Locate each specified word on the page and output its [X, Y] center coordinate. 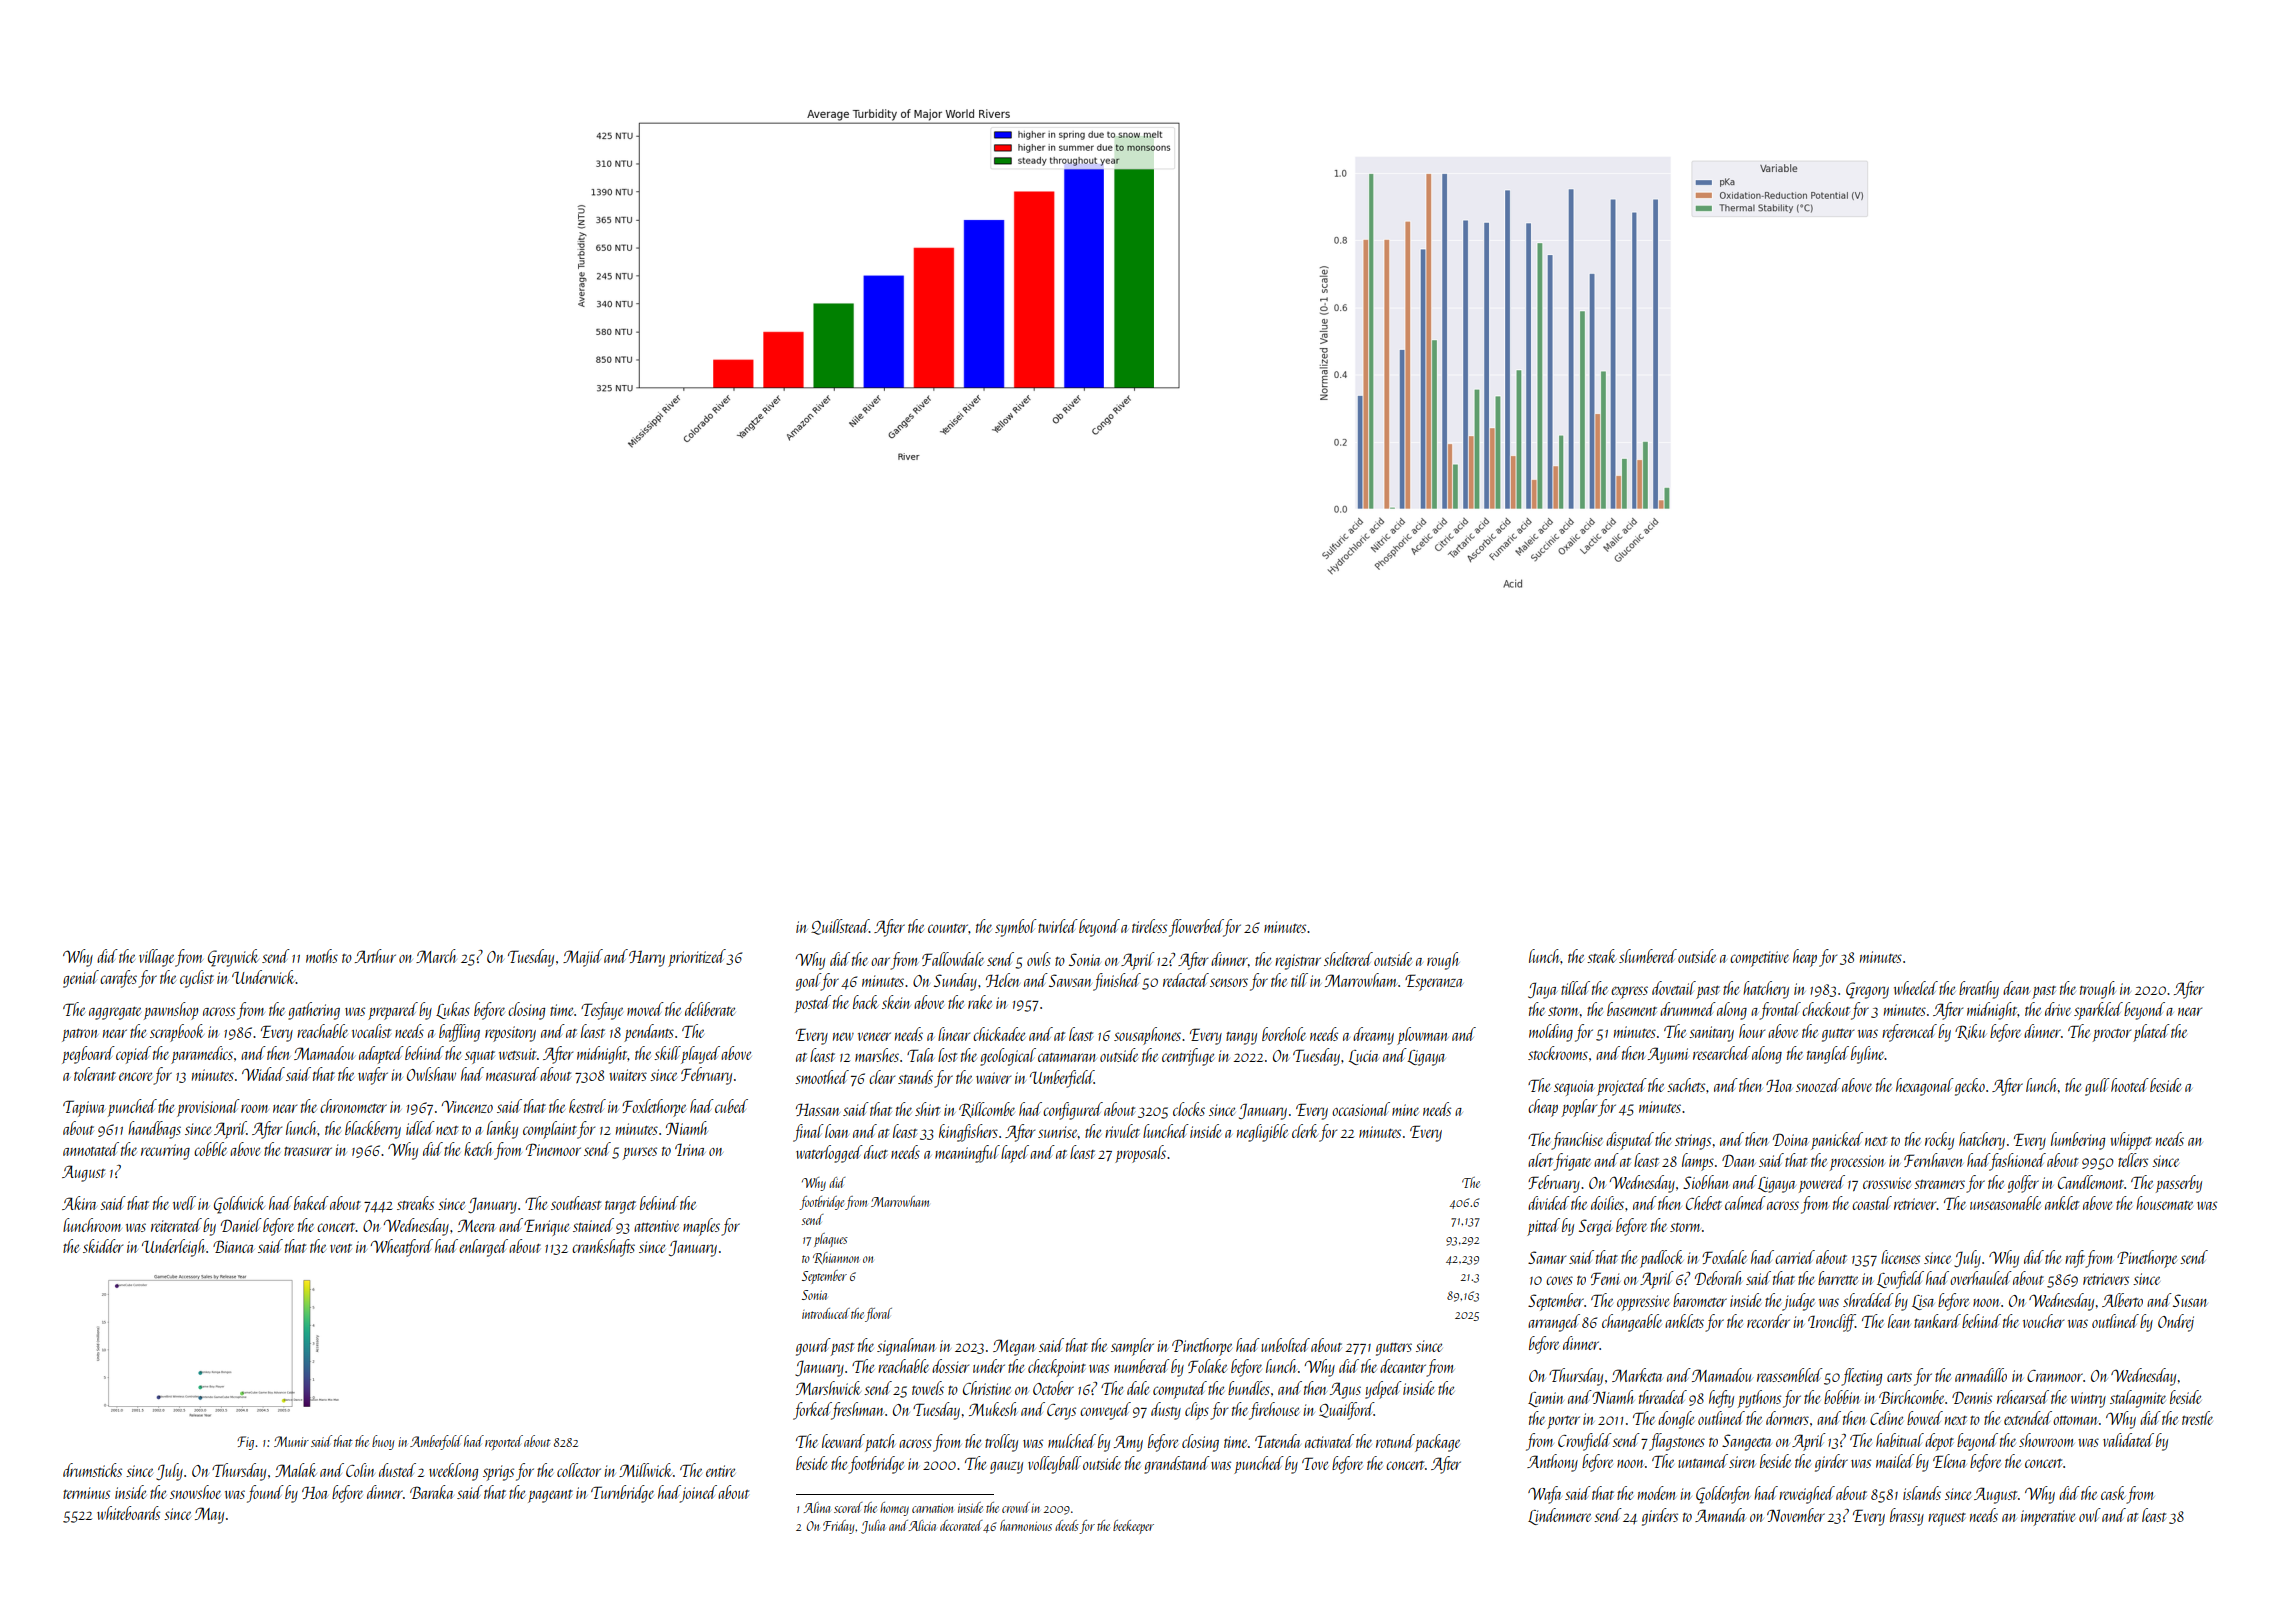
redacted [1186, 980]
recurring [165, 1152]
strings [1693, 1142]
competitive [1759, 959]
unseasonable [2005, 1203]
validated [2128, 1440]
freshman [858, 1411]
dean [2016, 988]
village [156, 958]
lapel [1015, 1154]
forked [812, 1411]
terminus [86, 1493]
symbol [1016, 928]
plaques [831, 1240]
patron [80, 1035]
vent [341, 1248]
